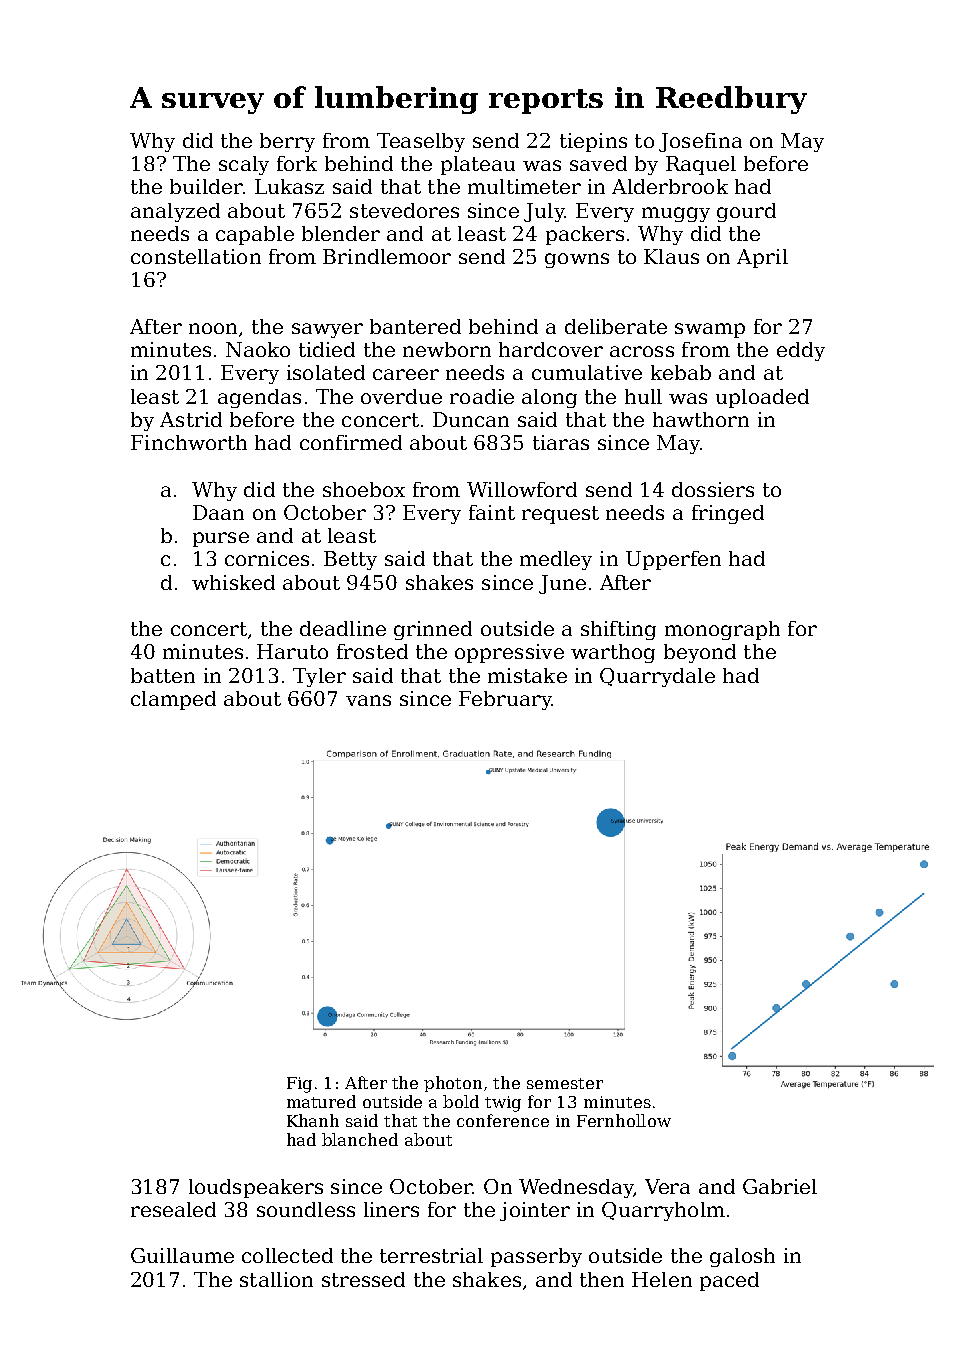  I want to click on purse, so click(221, 539).
